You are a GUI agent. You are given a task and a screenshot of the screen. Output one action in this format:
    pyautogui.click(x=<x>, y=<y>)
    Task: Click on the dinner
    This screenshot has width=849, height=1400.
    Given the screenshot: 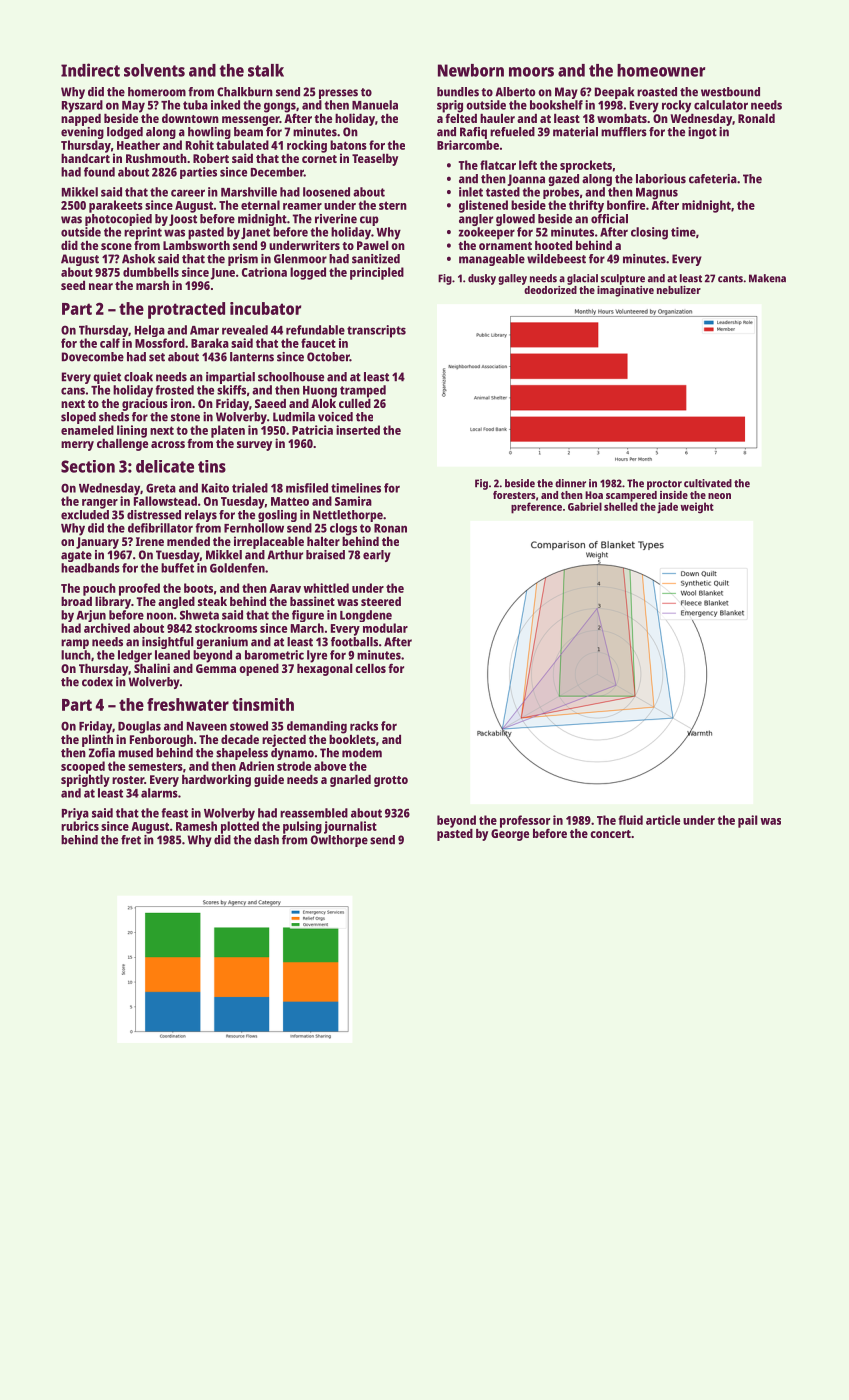 What is the action you would take?
    pyautogui.click(x=570, y=483)
